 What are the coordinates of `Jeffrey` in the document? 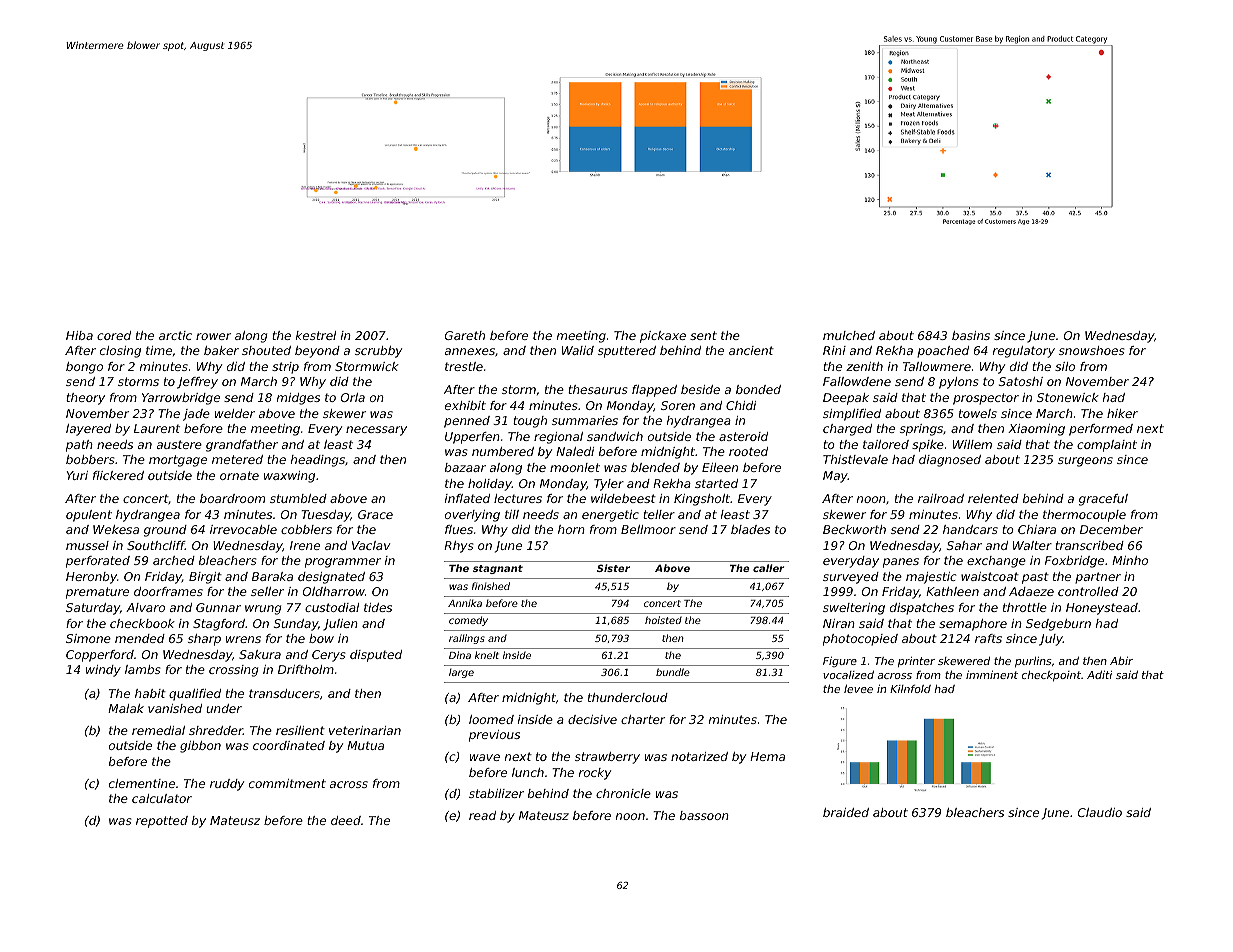 It's located at (197, 383).
